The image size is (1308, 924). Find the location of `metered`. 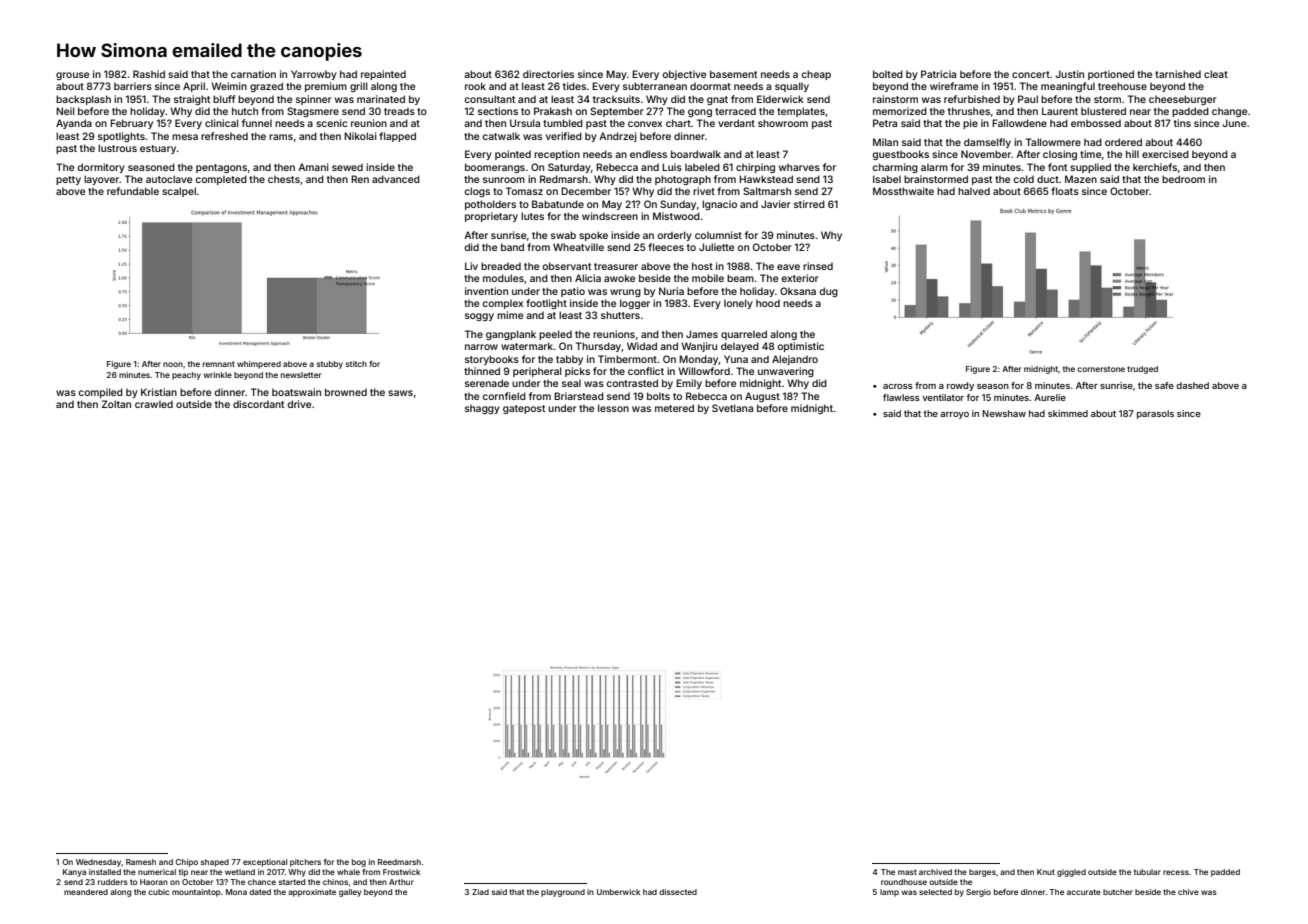

metered is located at coordinates (674, 408).
